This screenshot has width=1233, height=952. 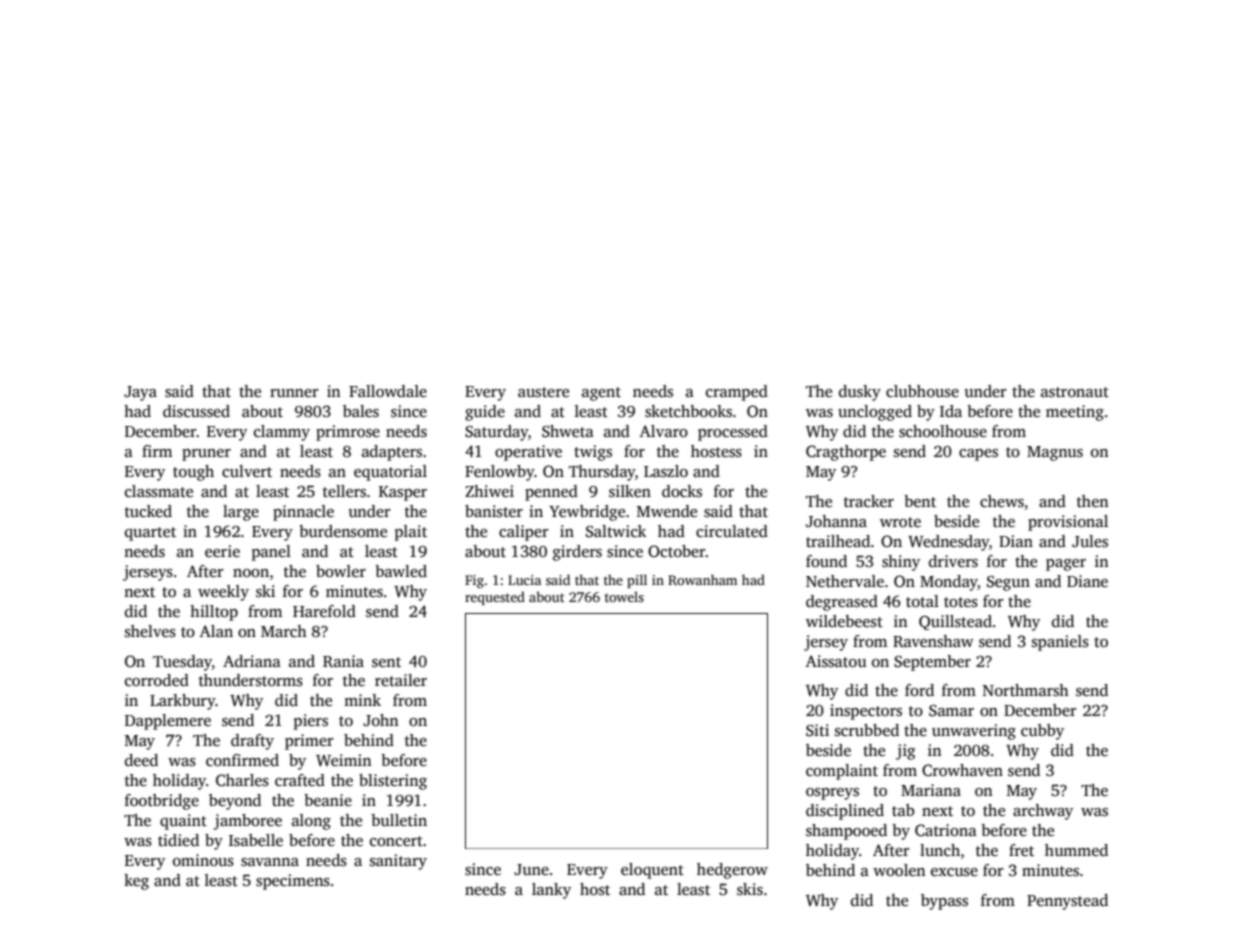 I want to click on specimens, so click(x=293, y=882).
